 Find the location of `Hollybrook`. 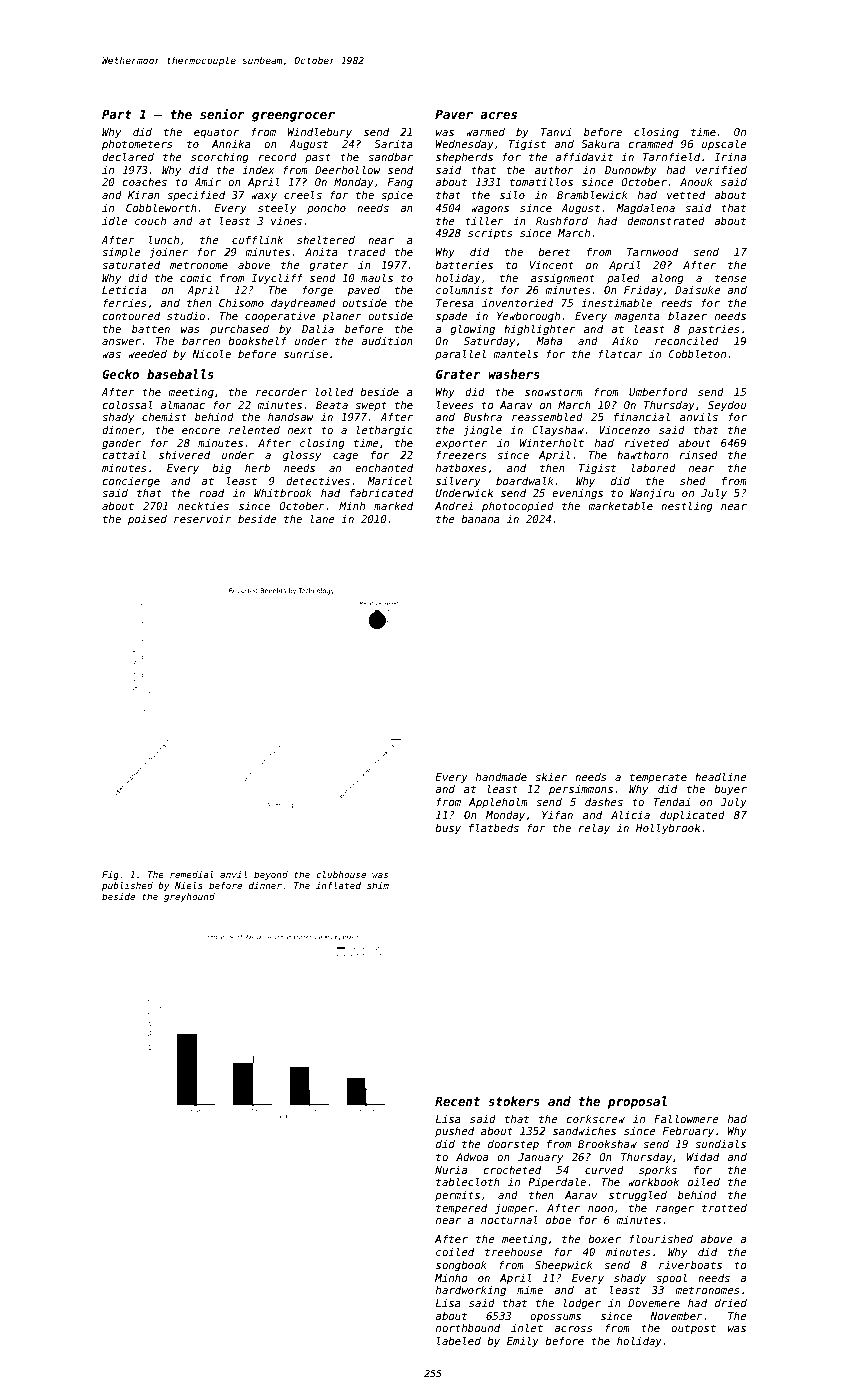

Hollybrook is located at coordinates (668, 828).
